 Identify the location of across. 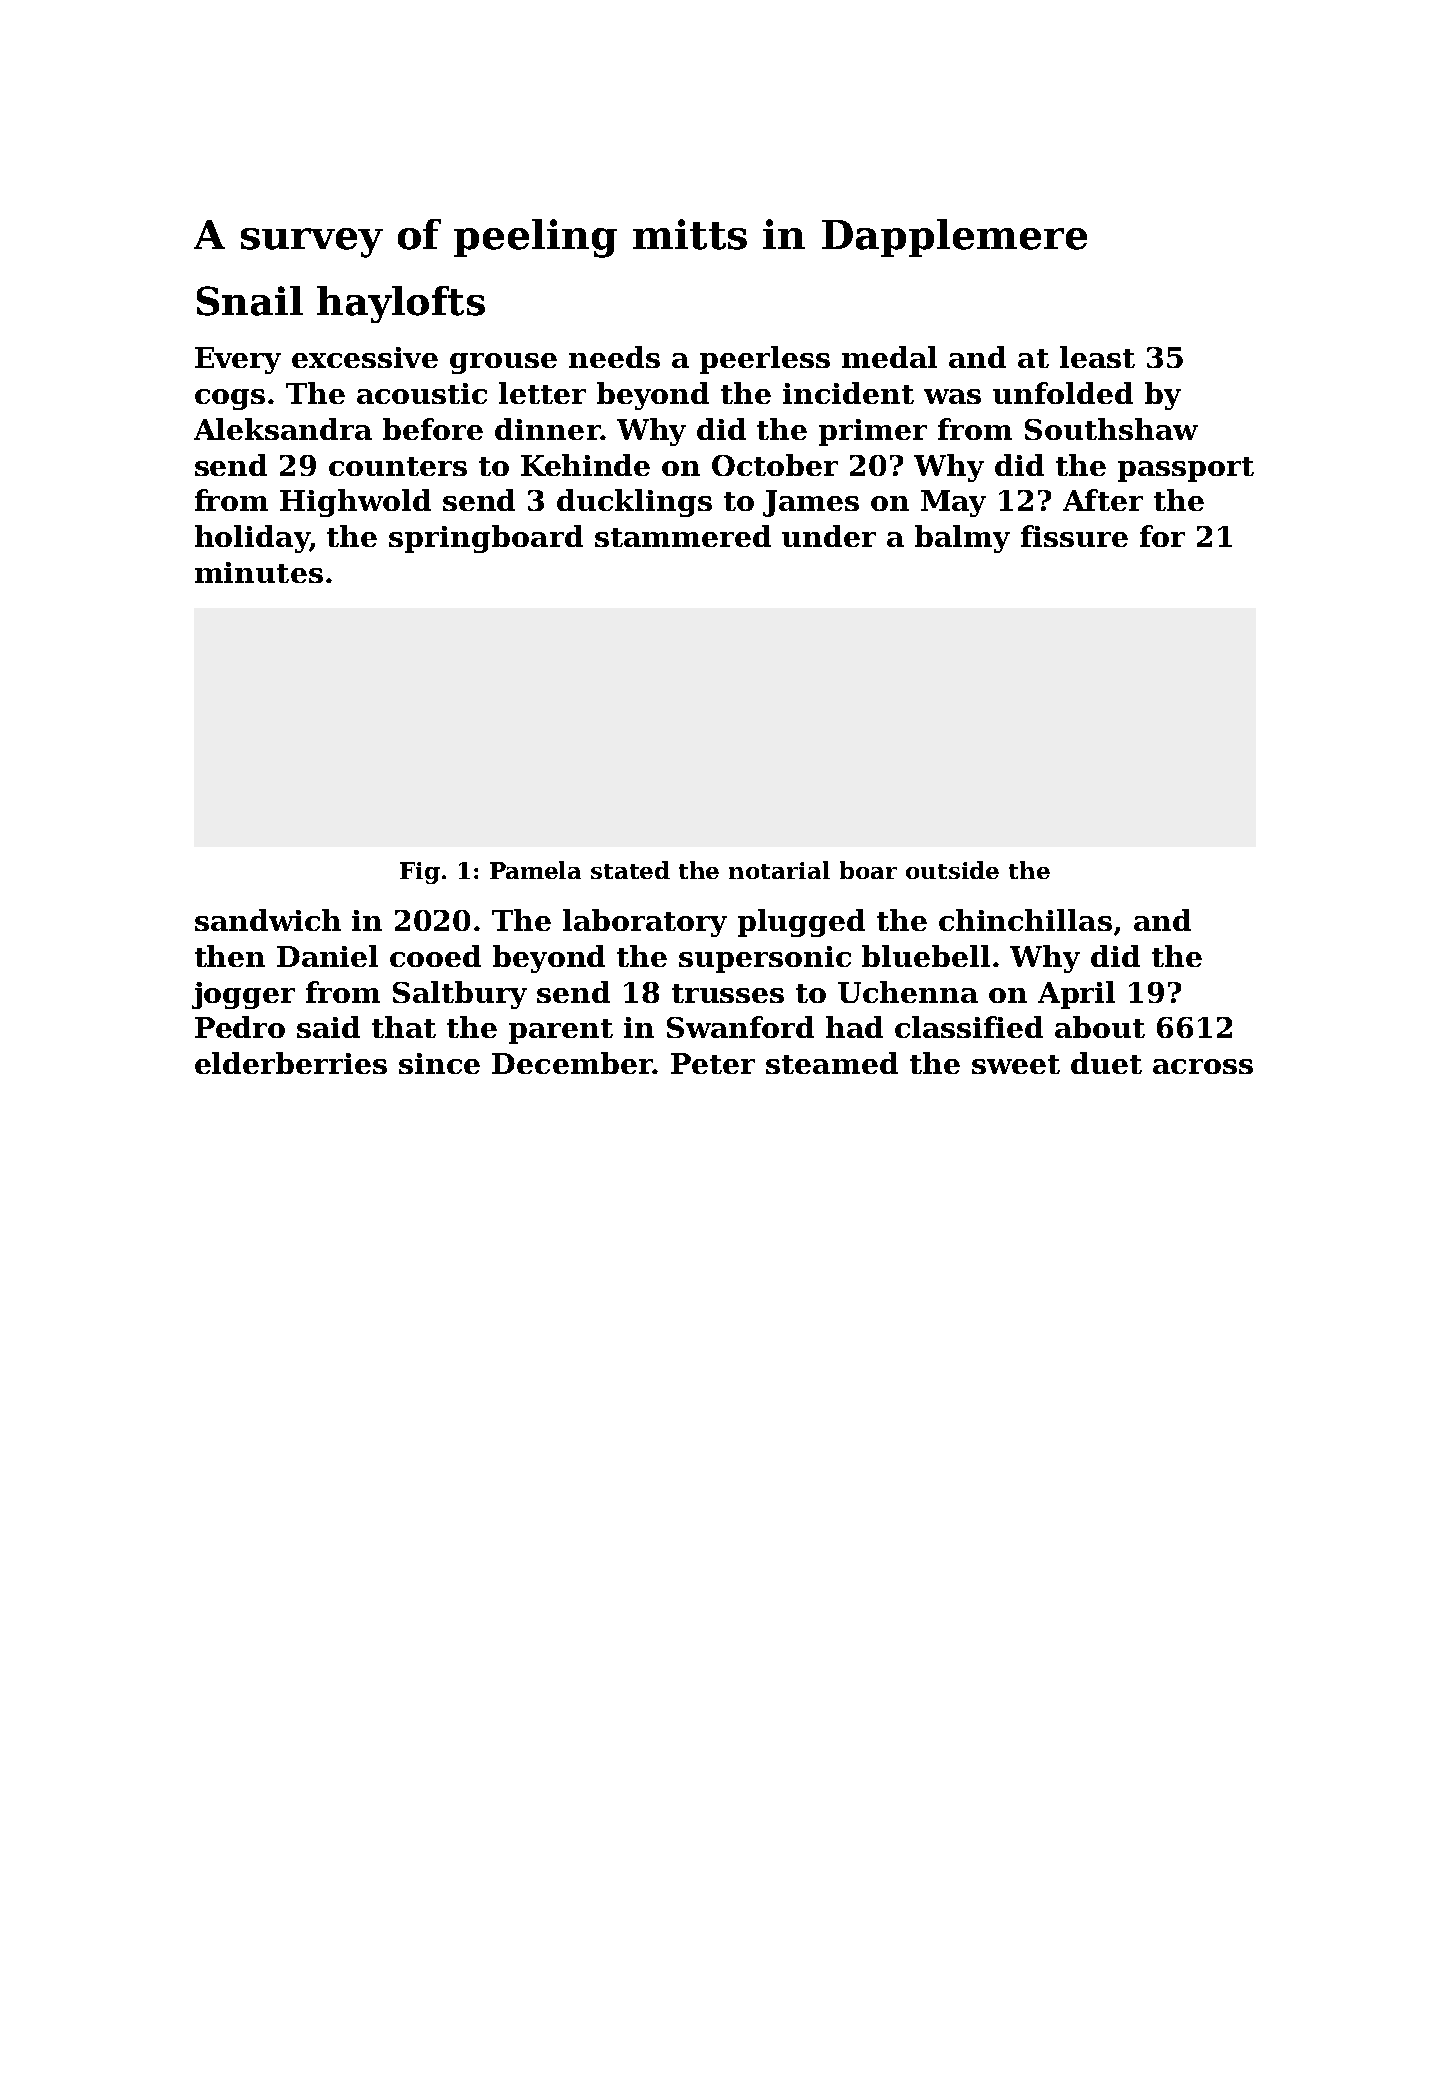
(1203, 1066).
